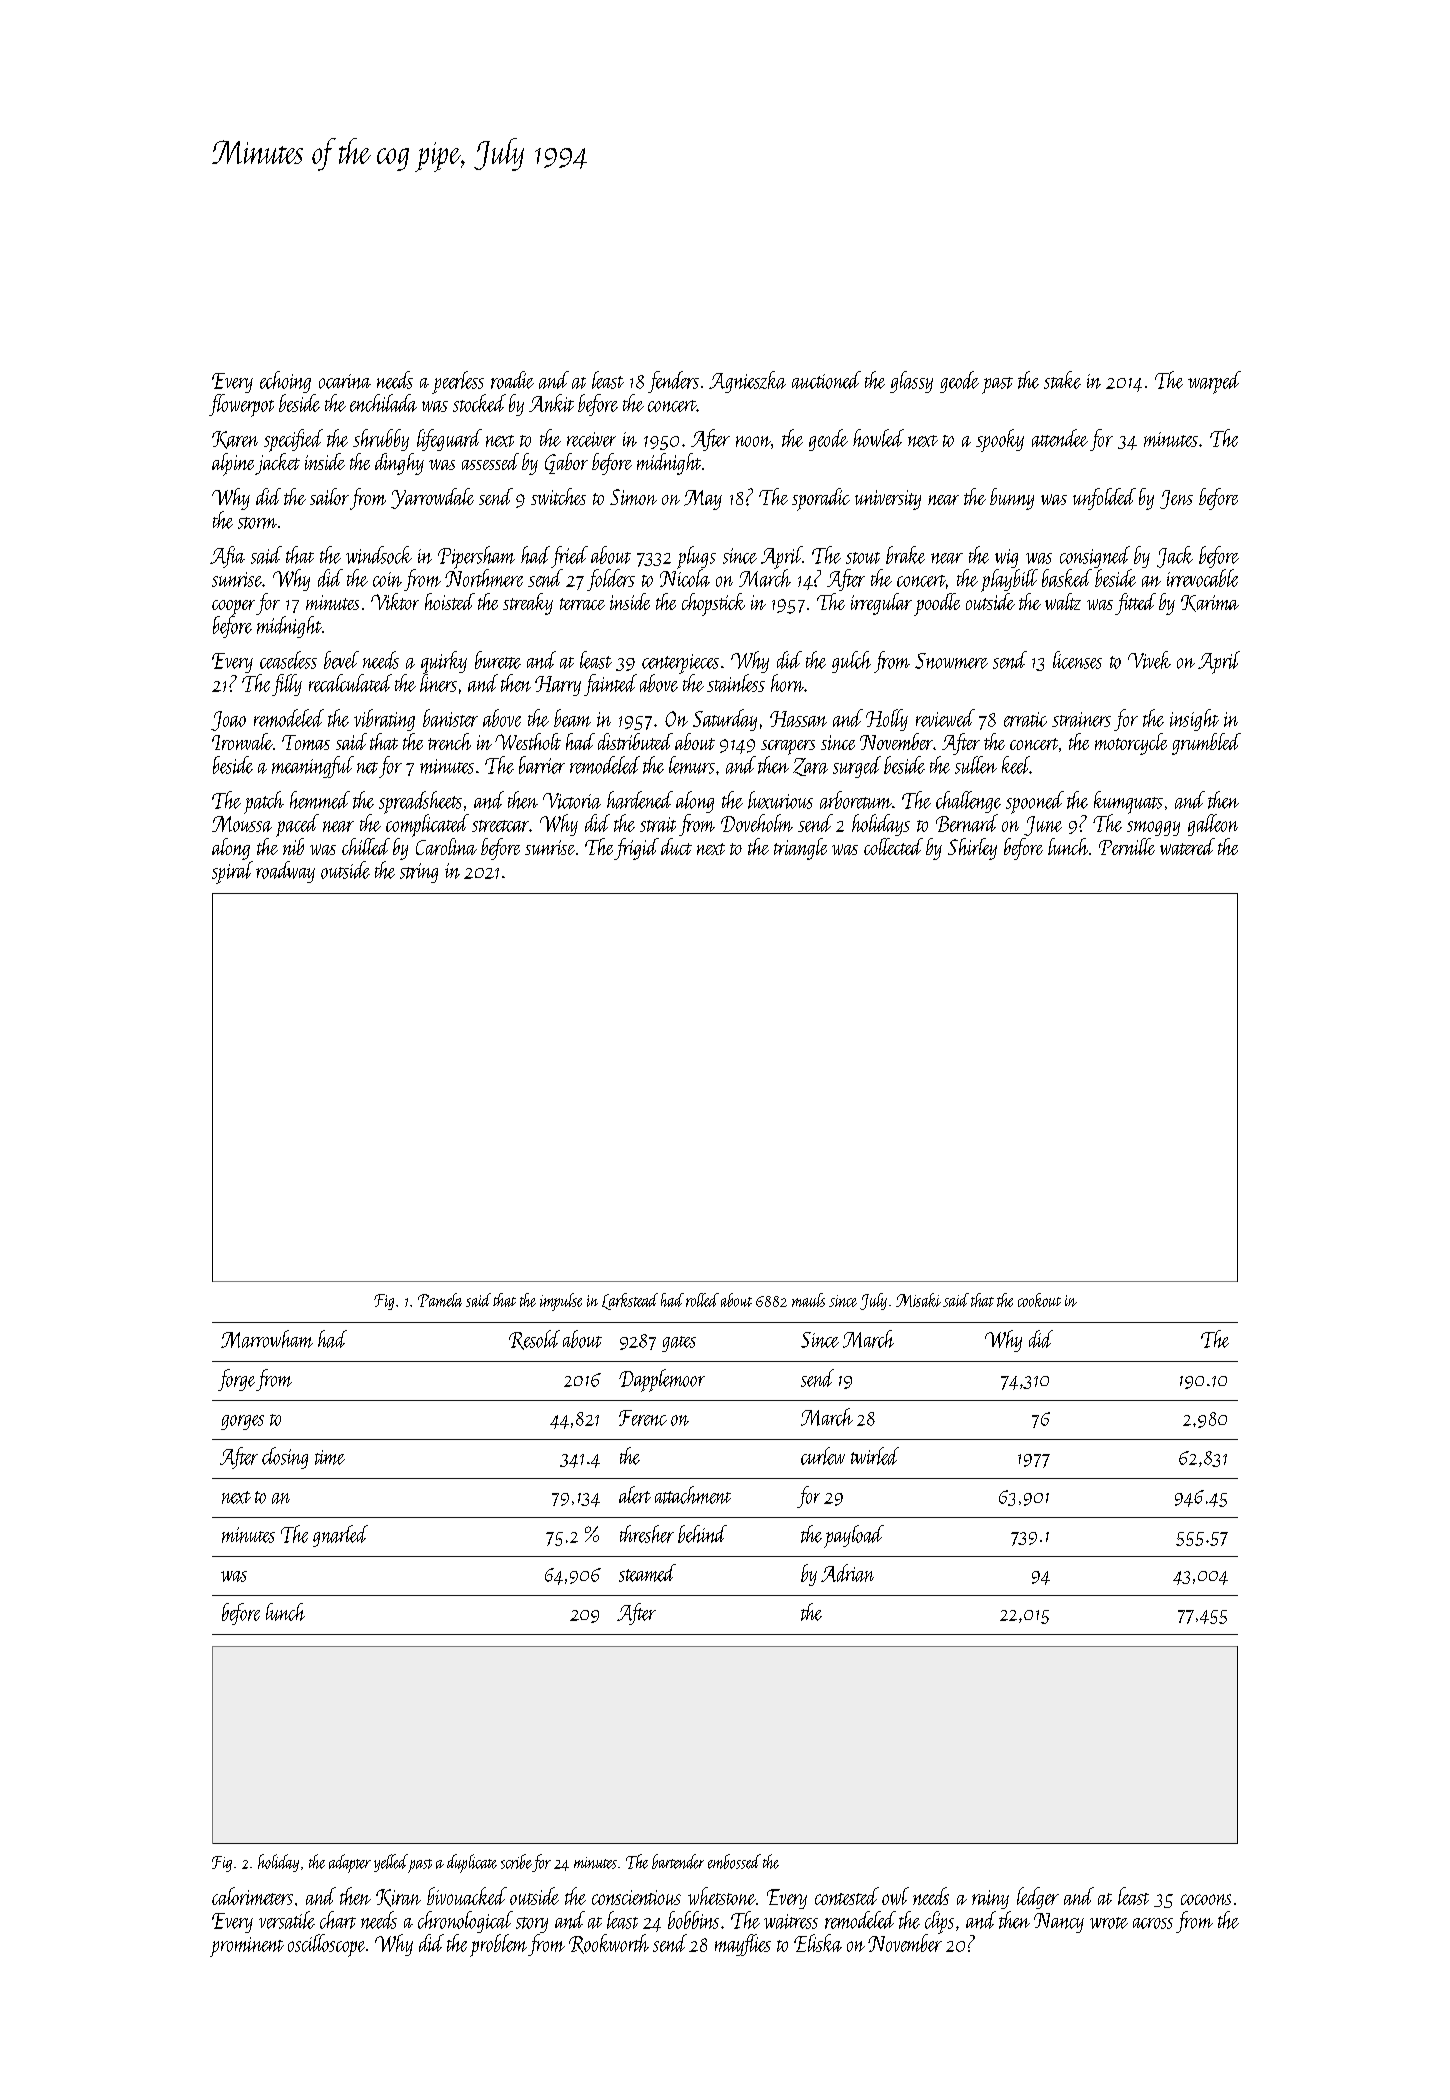 The width and height of the document is (1450, 2100). What do you see at coordinates (227, 557) in the document?
I see `Afia` at bounding box center [227, 557].
